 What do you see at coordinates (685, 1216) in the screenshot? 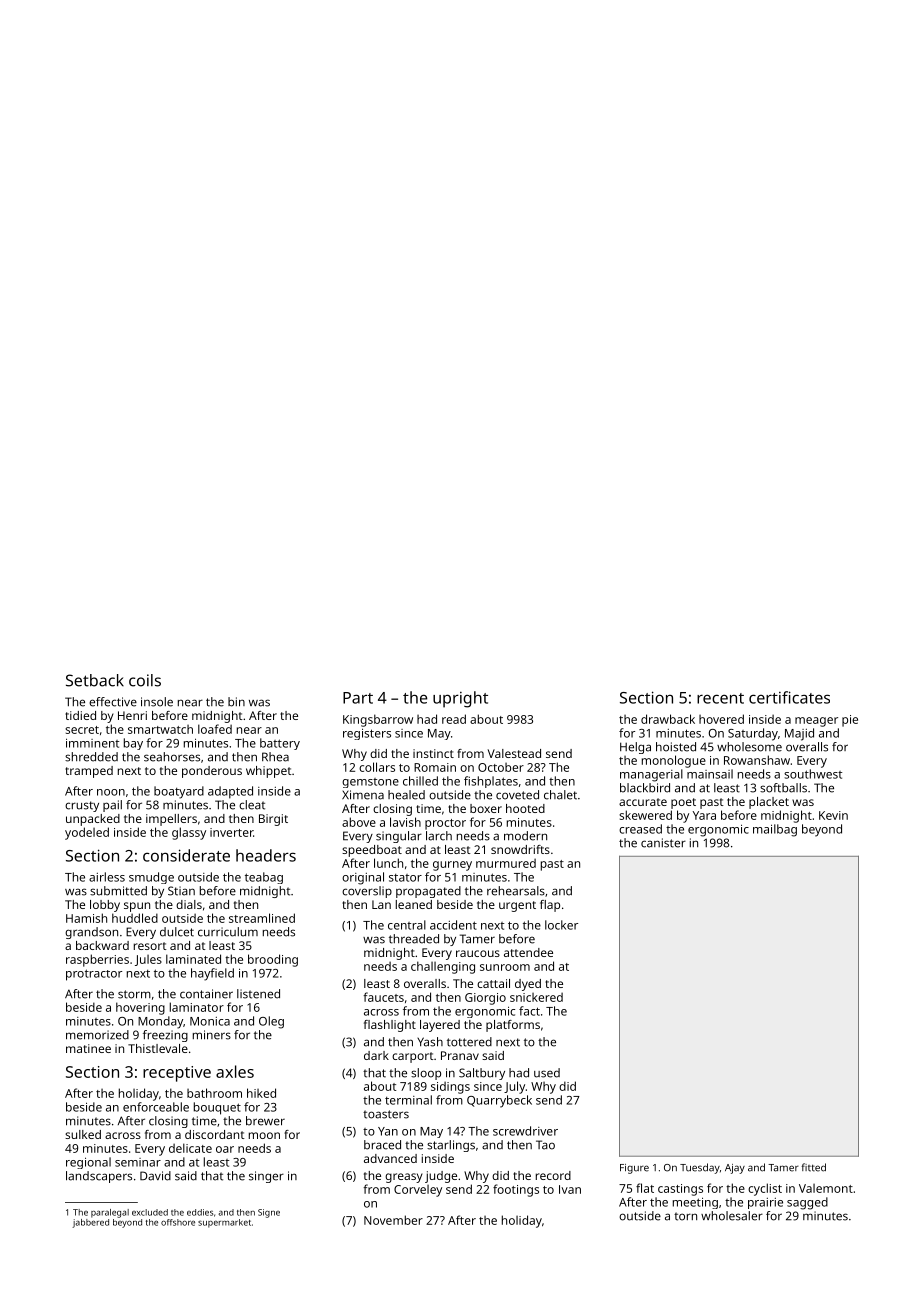
I see `torn` at bounding box center [685, 1216].
